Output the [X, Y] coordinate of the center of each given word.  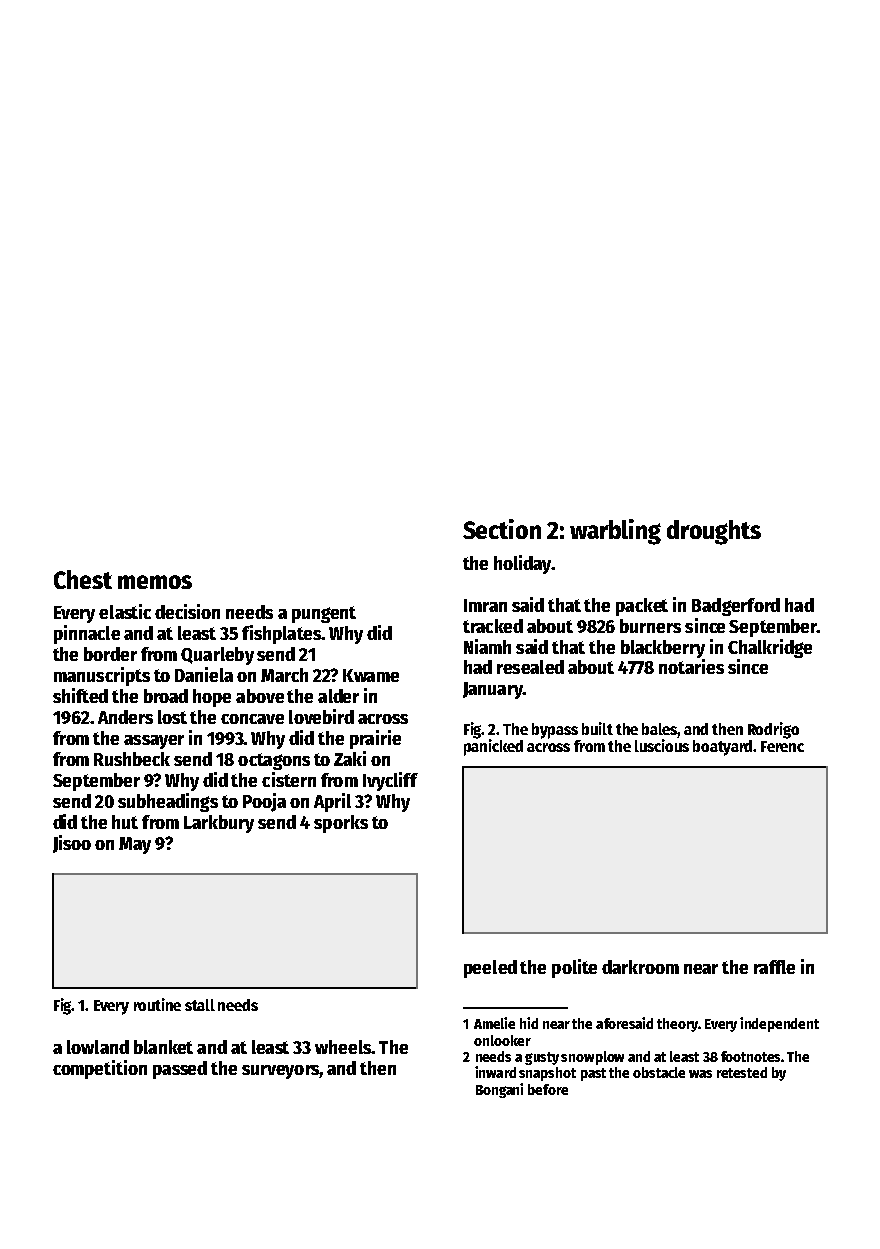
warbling [615, 532]
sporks [341, 824]
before [548, 1089]
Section [502, 529]
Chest [83, 579]
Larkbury [219, 824]
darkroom [640, 967]
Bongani [499, 1090]
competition [100, 1069]
